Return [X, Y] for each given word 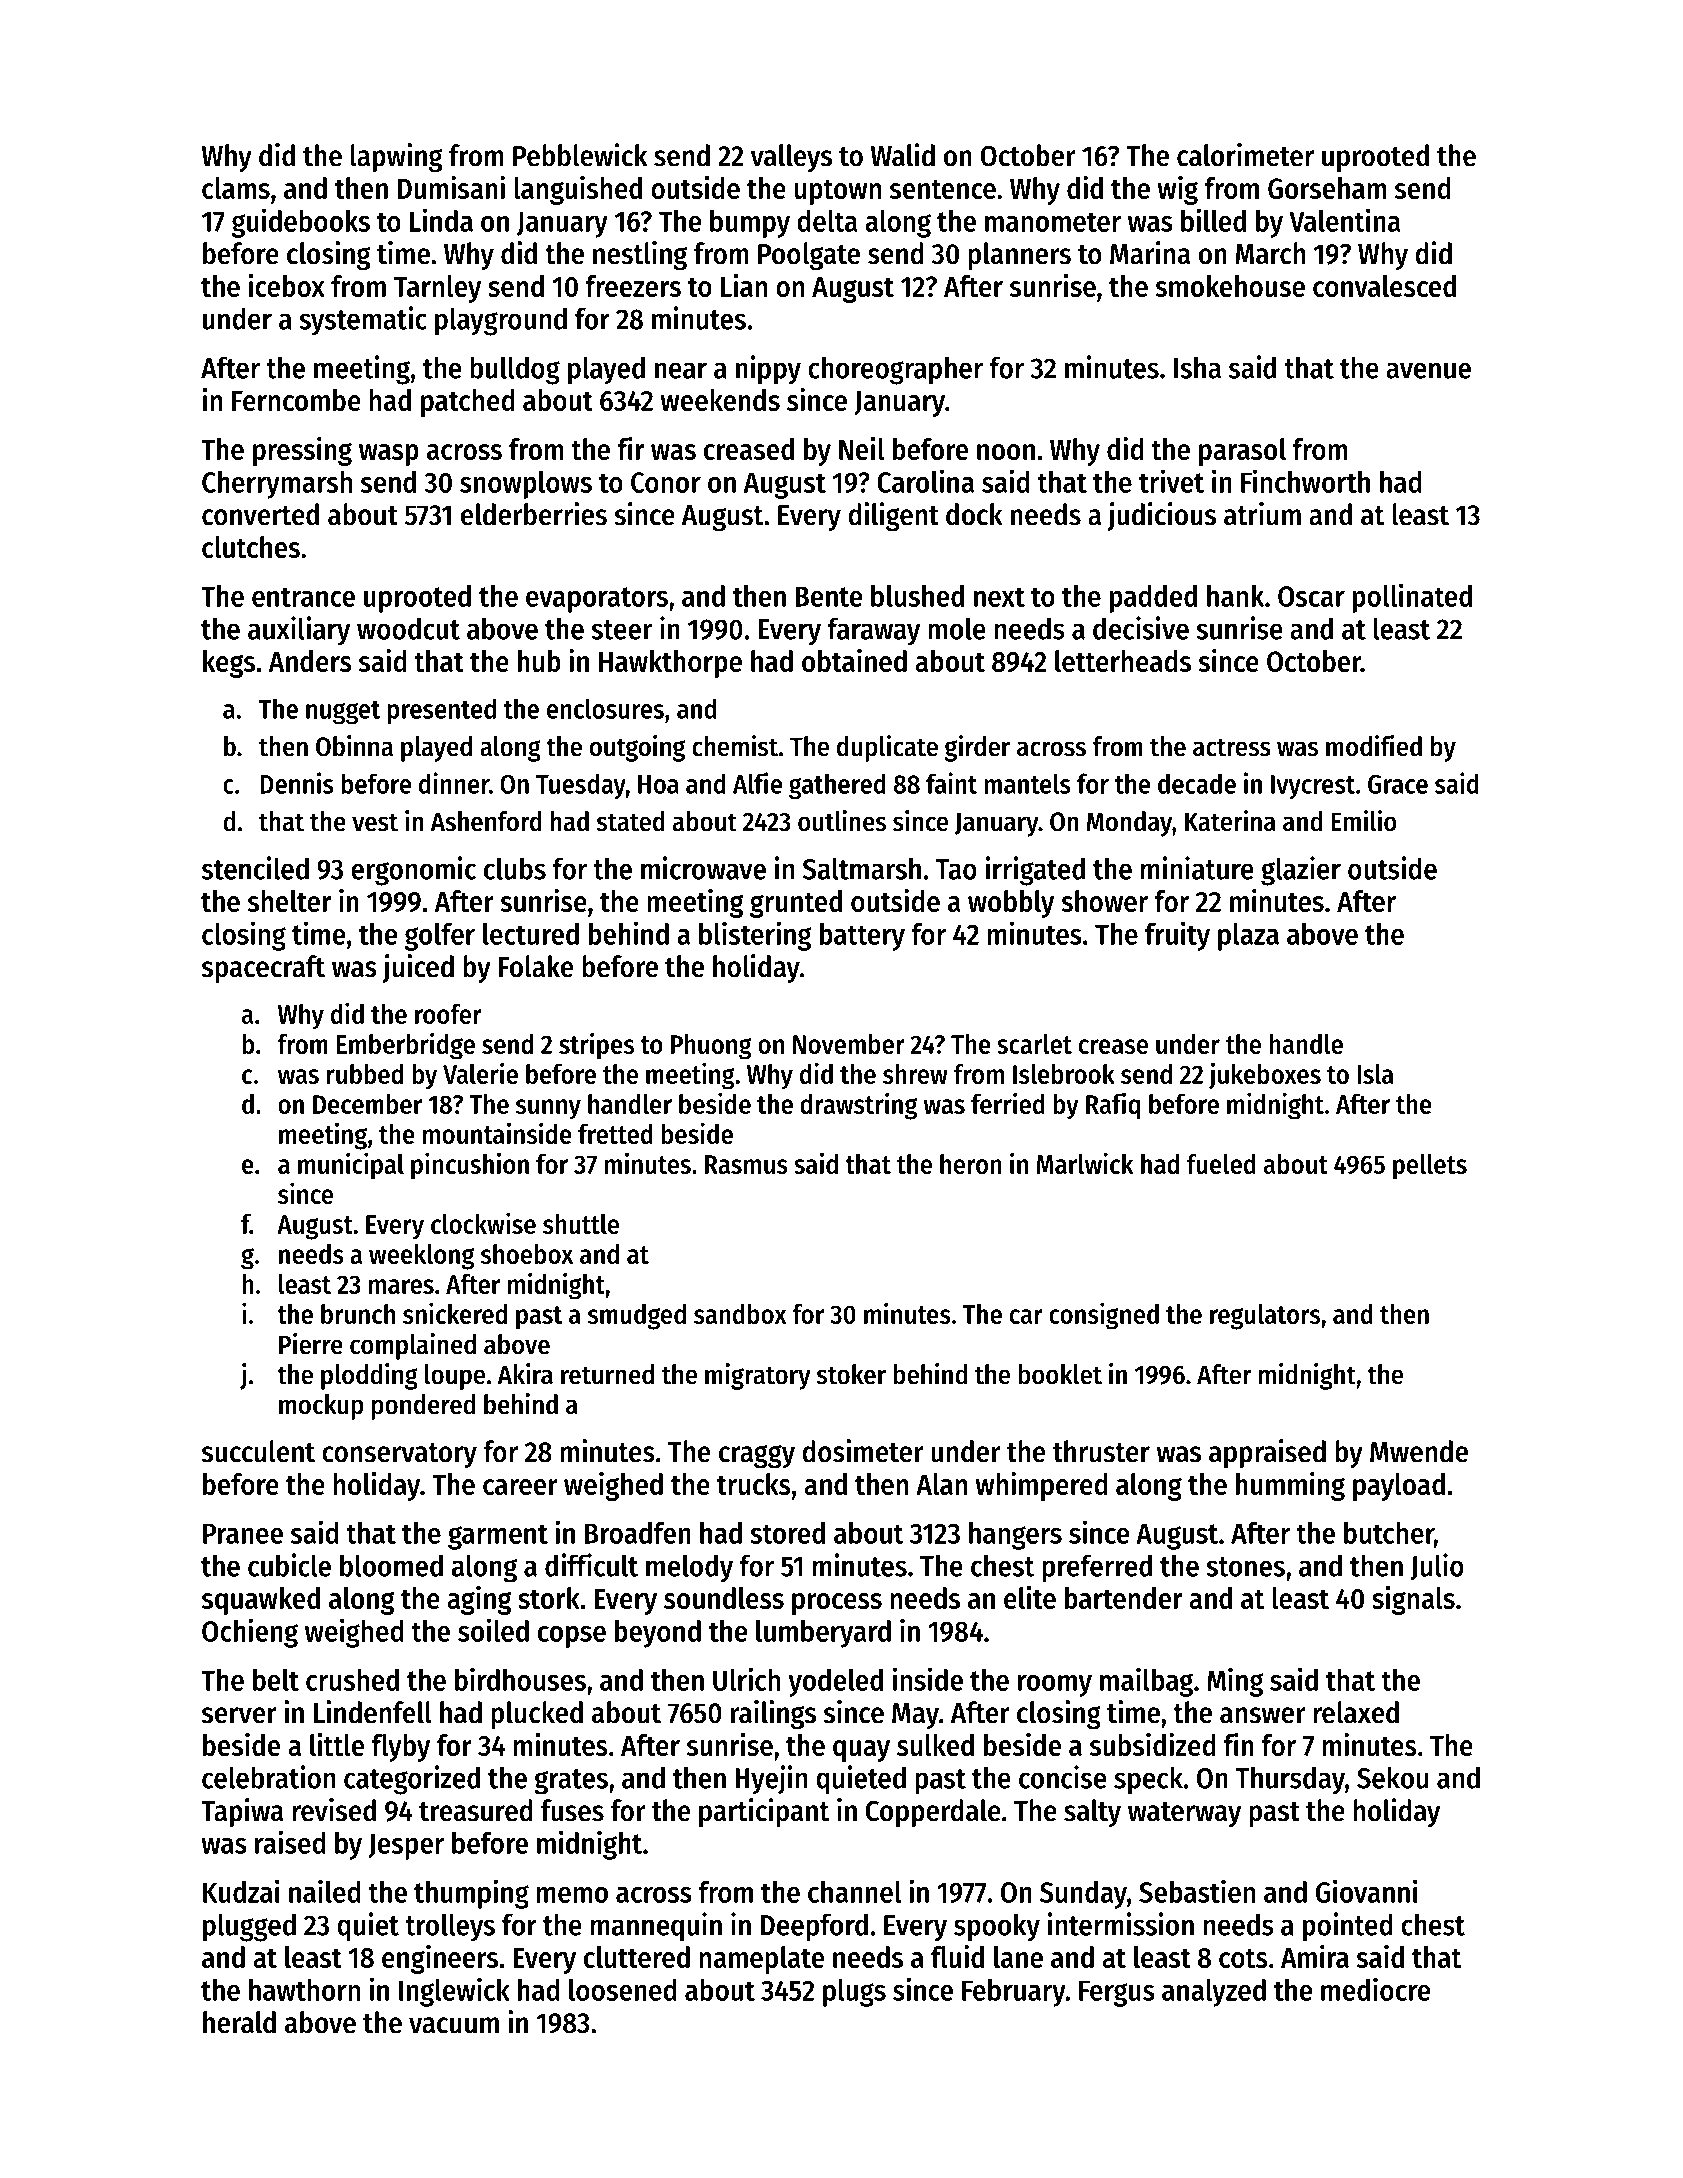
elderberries [534, 514]
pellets [1430, 1167]
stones [1245, 1567]
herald [239, 2022]
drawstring [858, 1106]
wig [1178, 190]
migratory [758, 1376]
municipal [351, 1166]
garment [498, 1537]
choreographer [895, 370]
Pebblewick [580, 155]
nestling [640, 255]
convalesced [1384, 286]
